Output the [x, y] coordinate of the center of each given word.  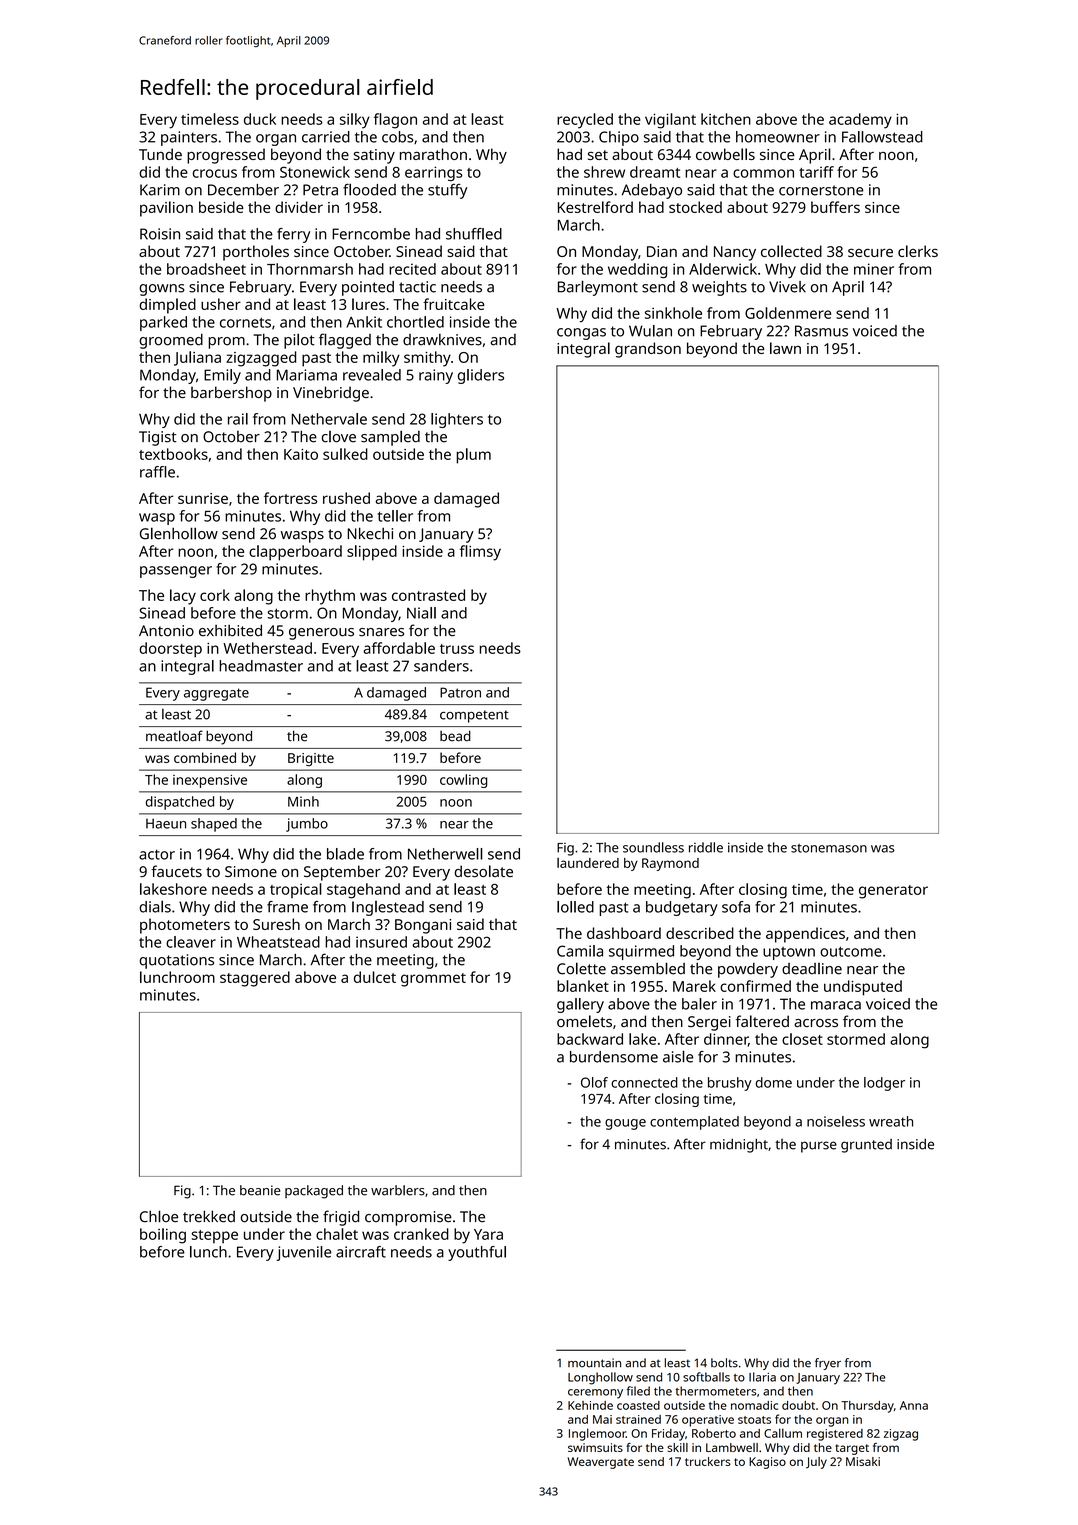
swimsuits [595, 1447]
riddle [706, 847]
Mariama [307, 375]
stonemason [829, 848]
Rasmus [821, 331]
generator [893, 892]
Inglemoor [597, 1434]
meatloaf [174, 736]
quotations [176, 961]
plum [473, 456]
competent [474, 716]
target [852, 1449]
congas [581, 334]
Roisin [160, 234]
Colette [581, 968]
